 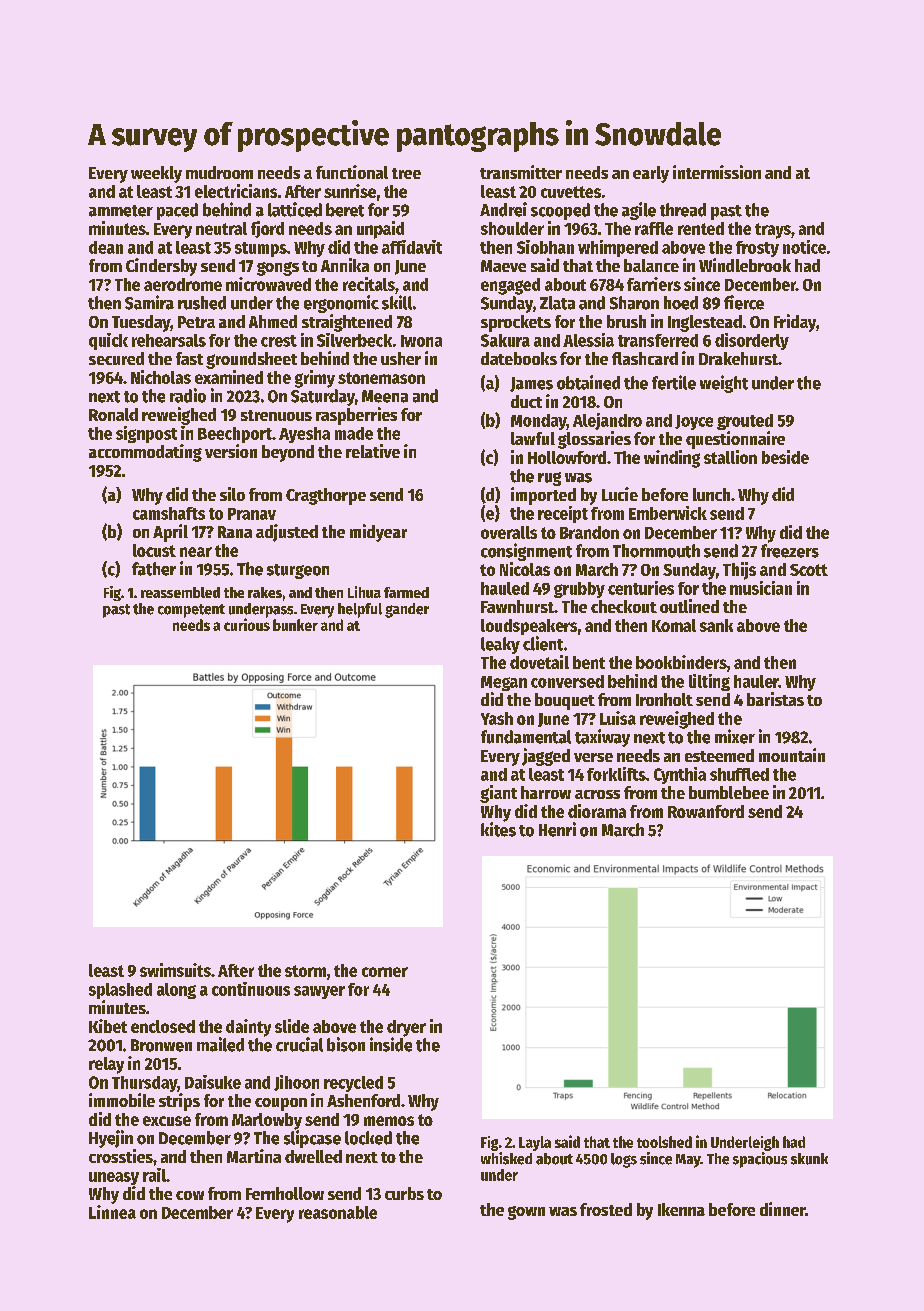 What do you see at coordinates (557, 829) in the document?
I see `Henri` at bounding box center [557, 829].
